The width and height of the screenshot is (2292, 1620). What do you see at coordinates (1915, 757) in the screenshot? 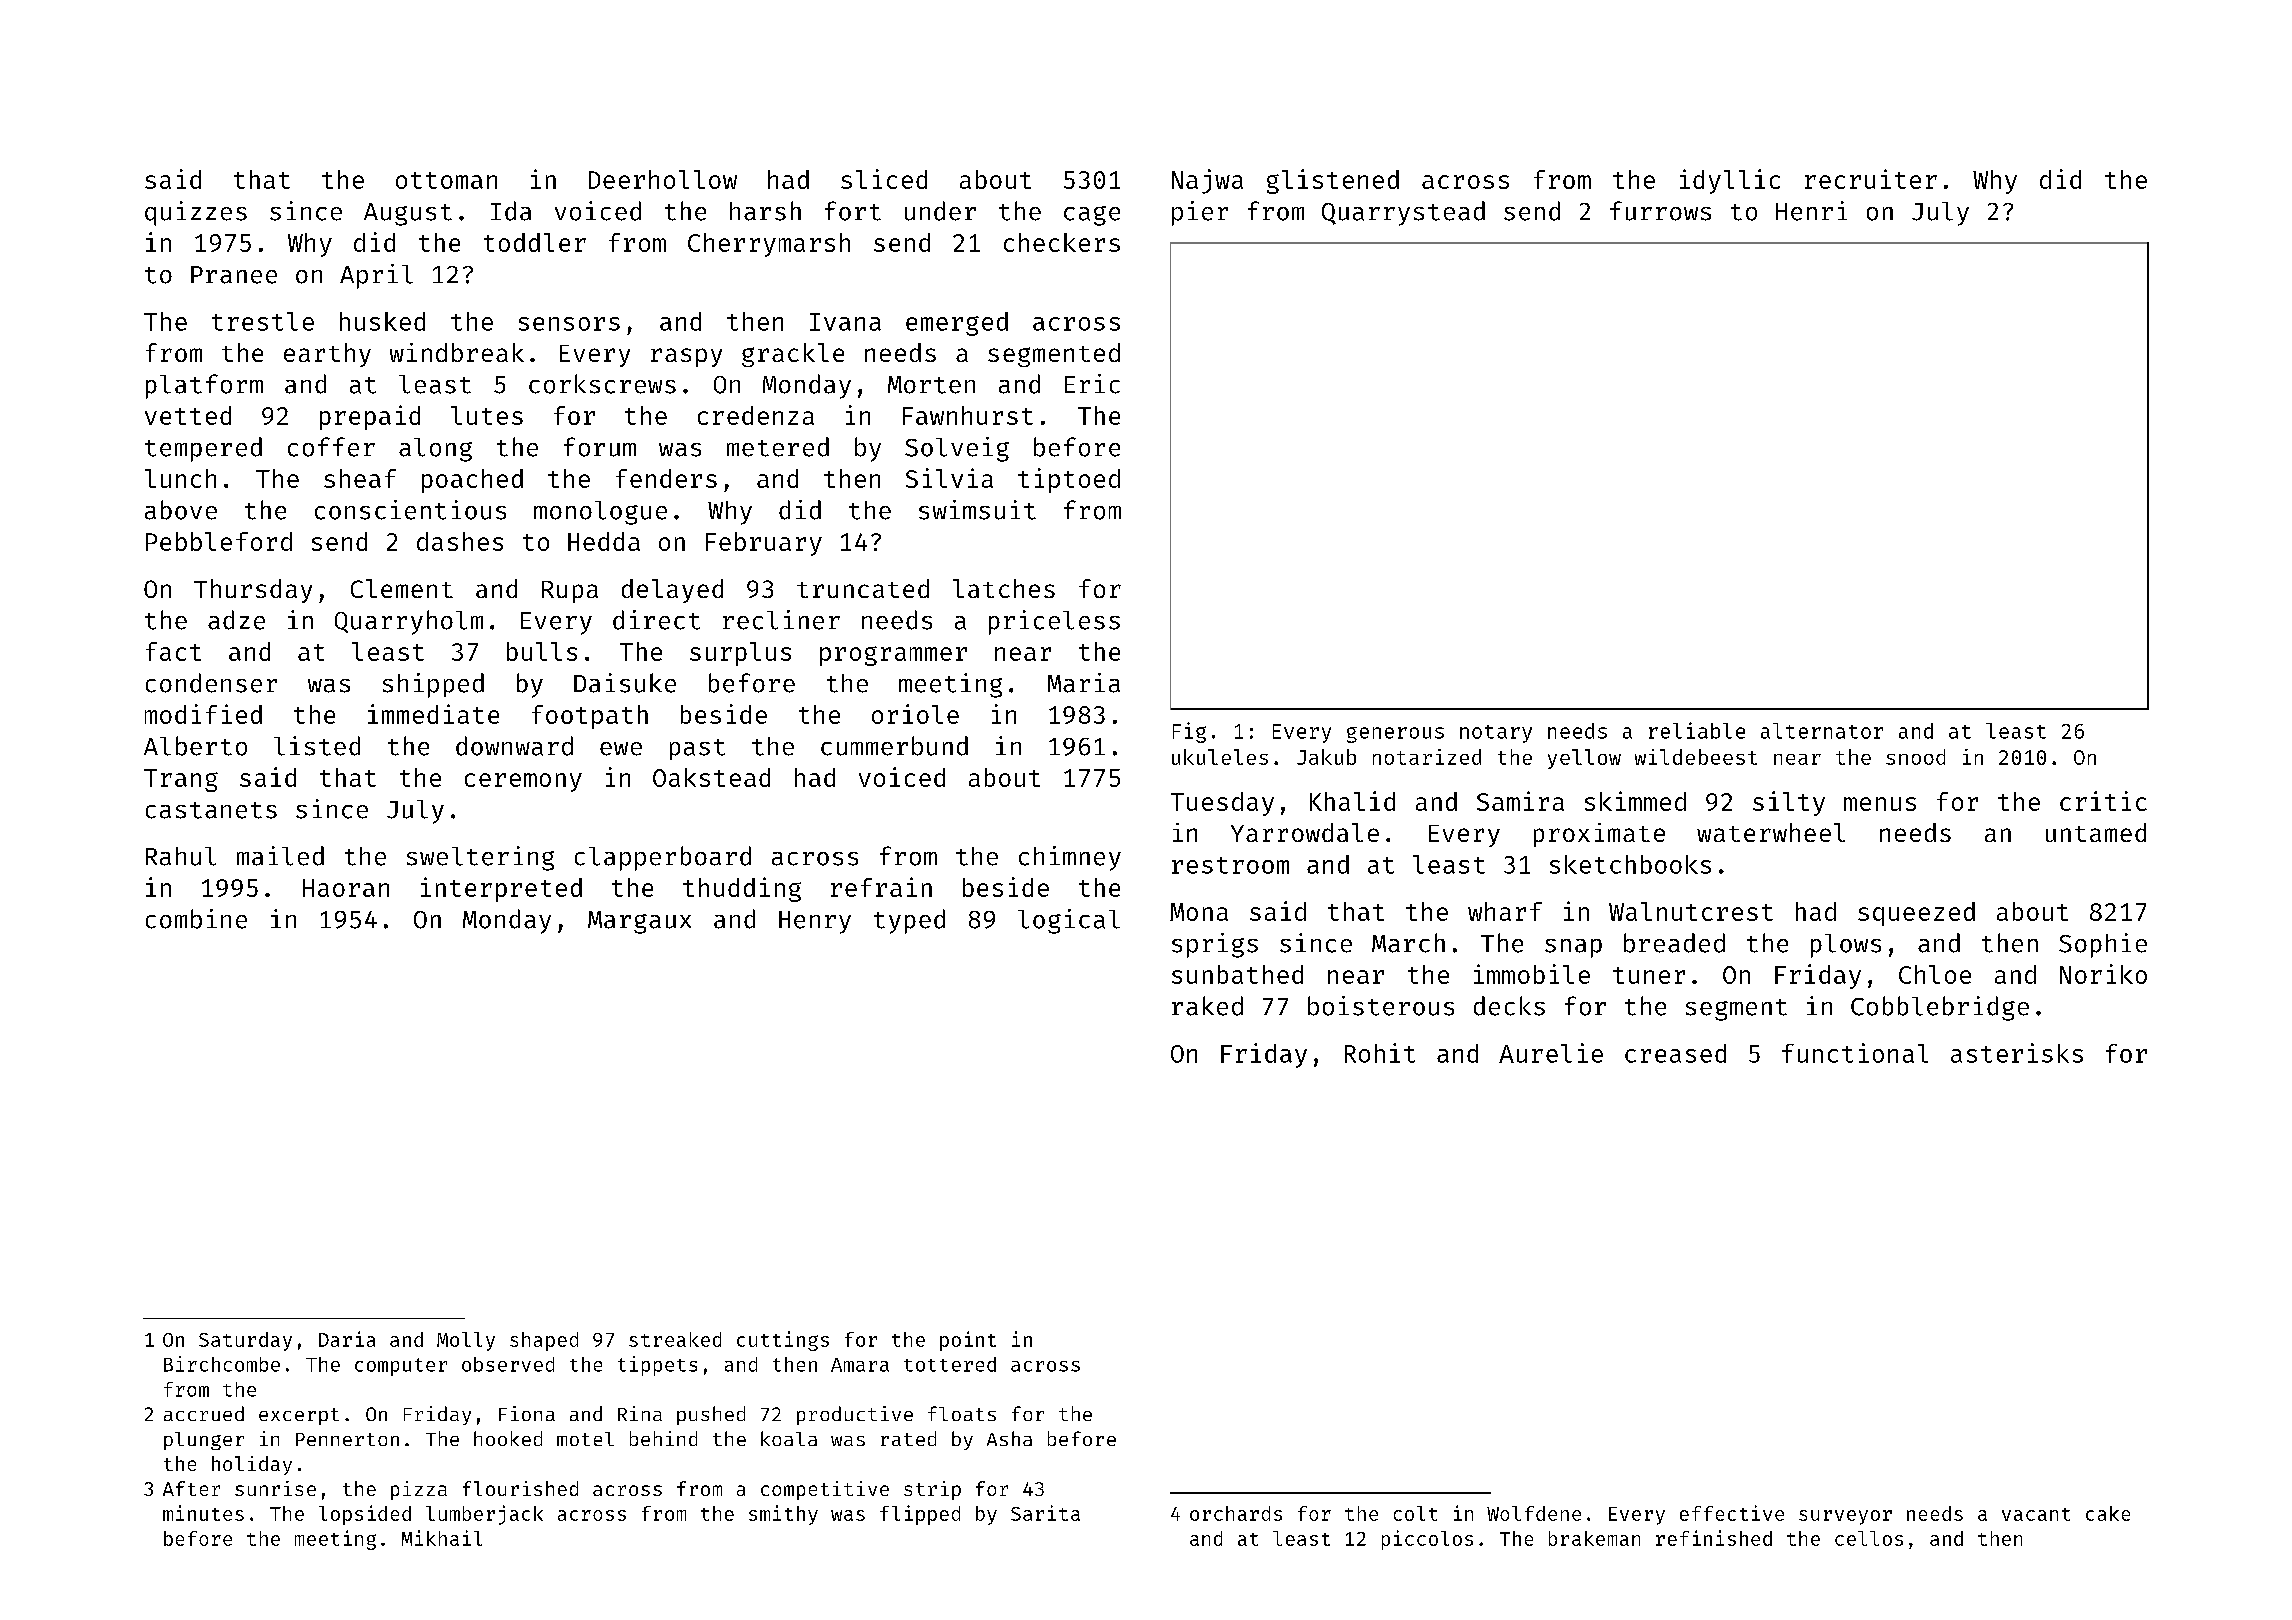
I see `snood` at bounding box center [1915, 757].
